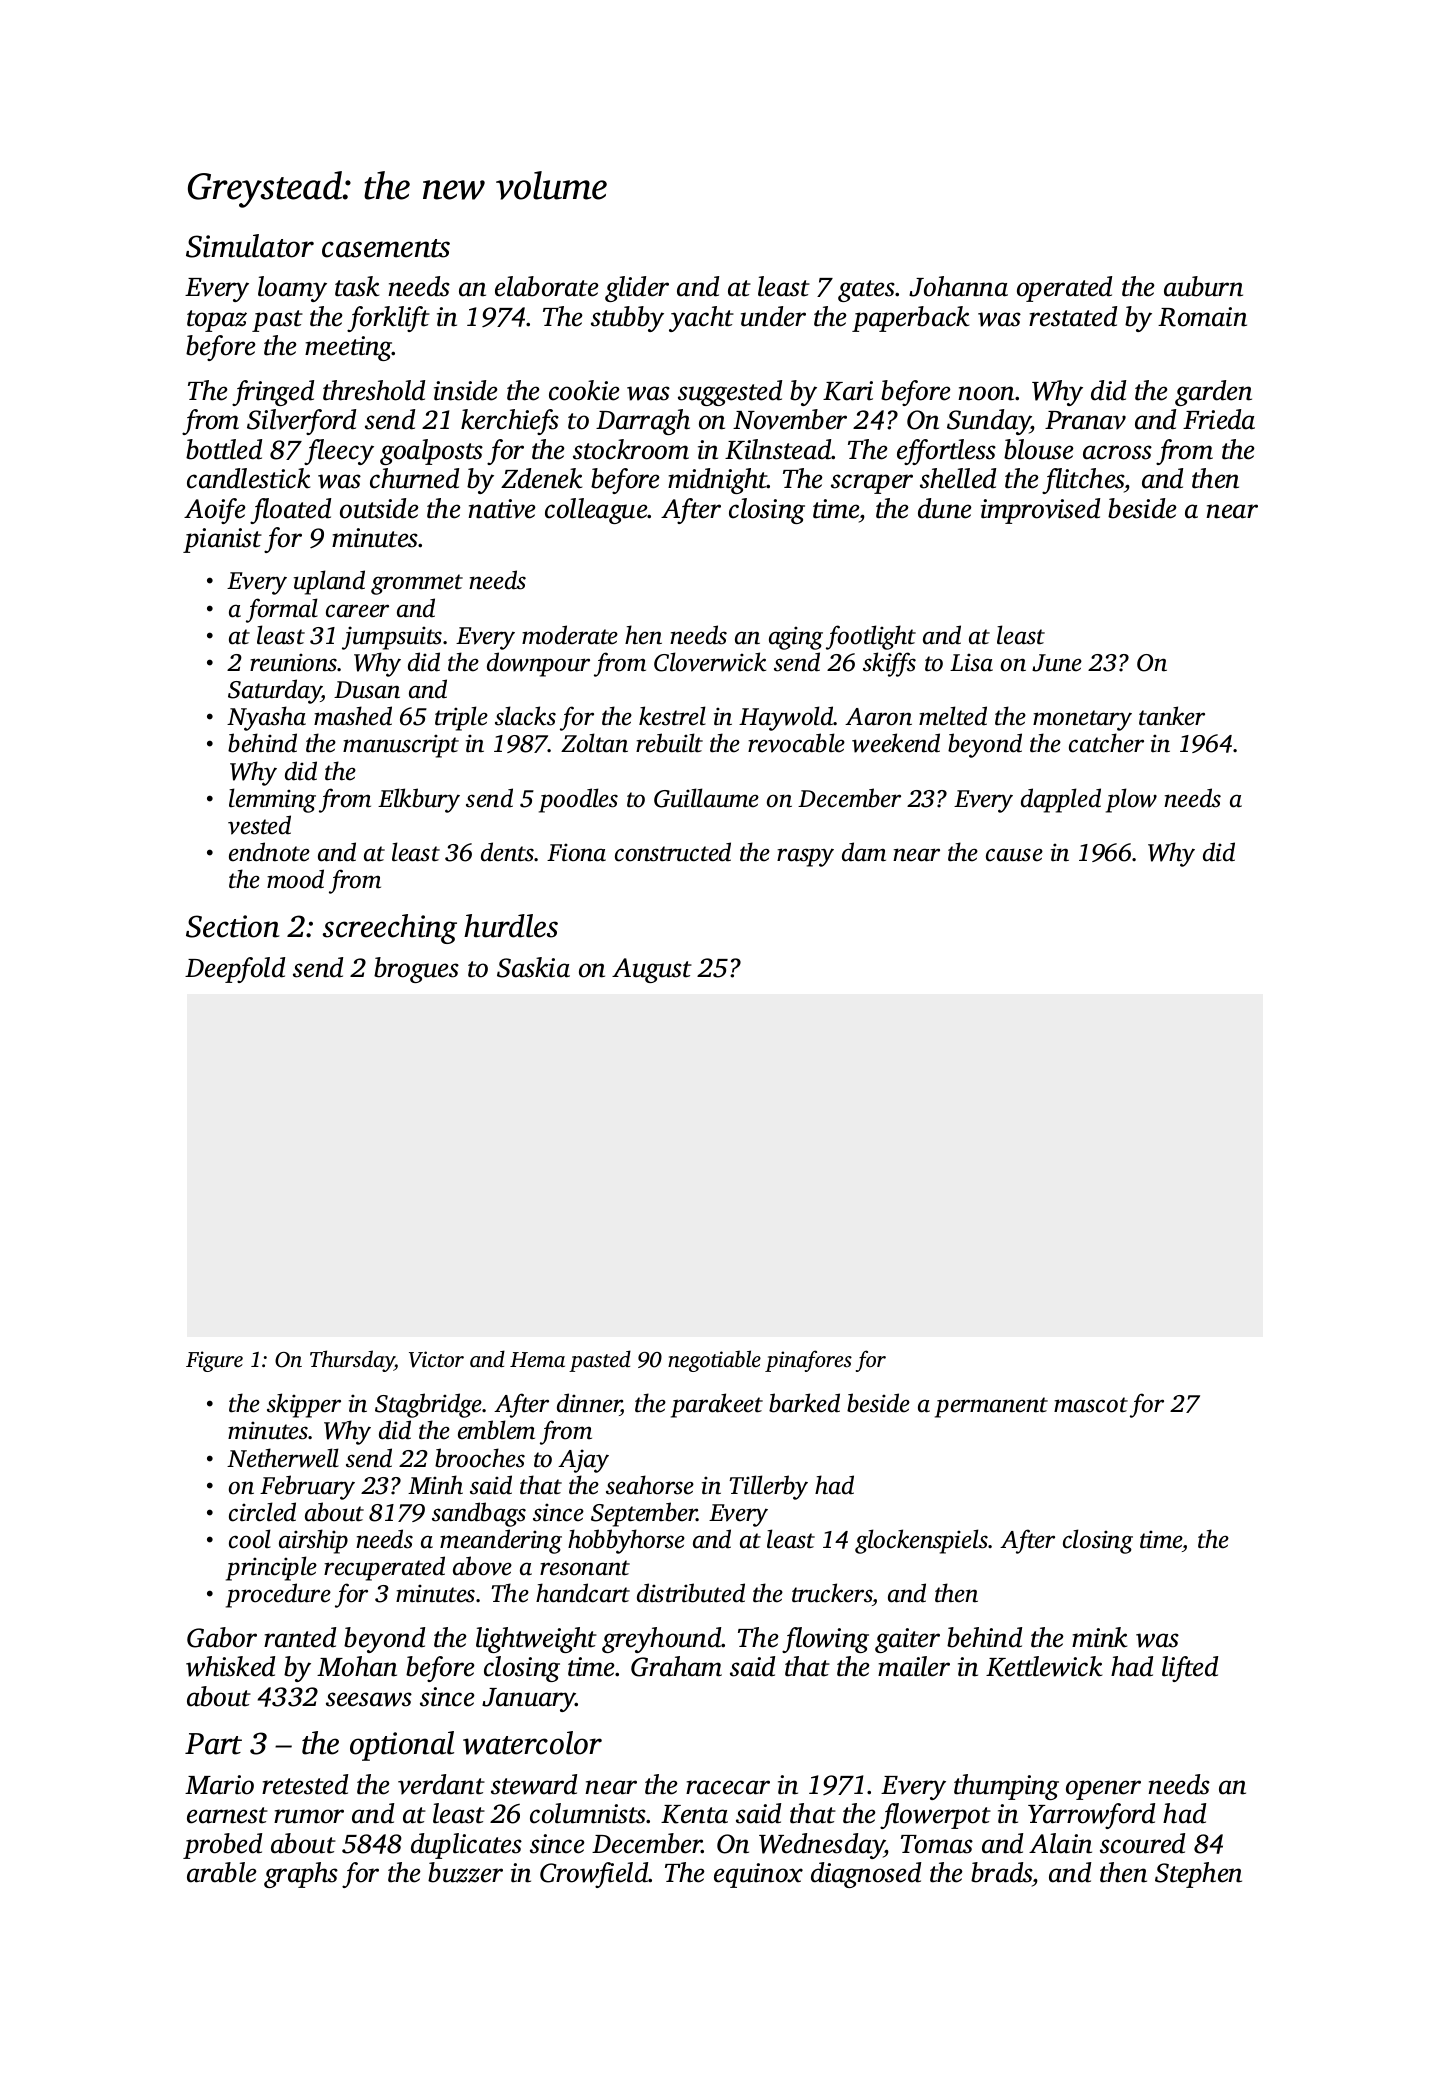 The height and width of the document is (2100, 1450). I want to click on pinafores, so click(808, 1361).
